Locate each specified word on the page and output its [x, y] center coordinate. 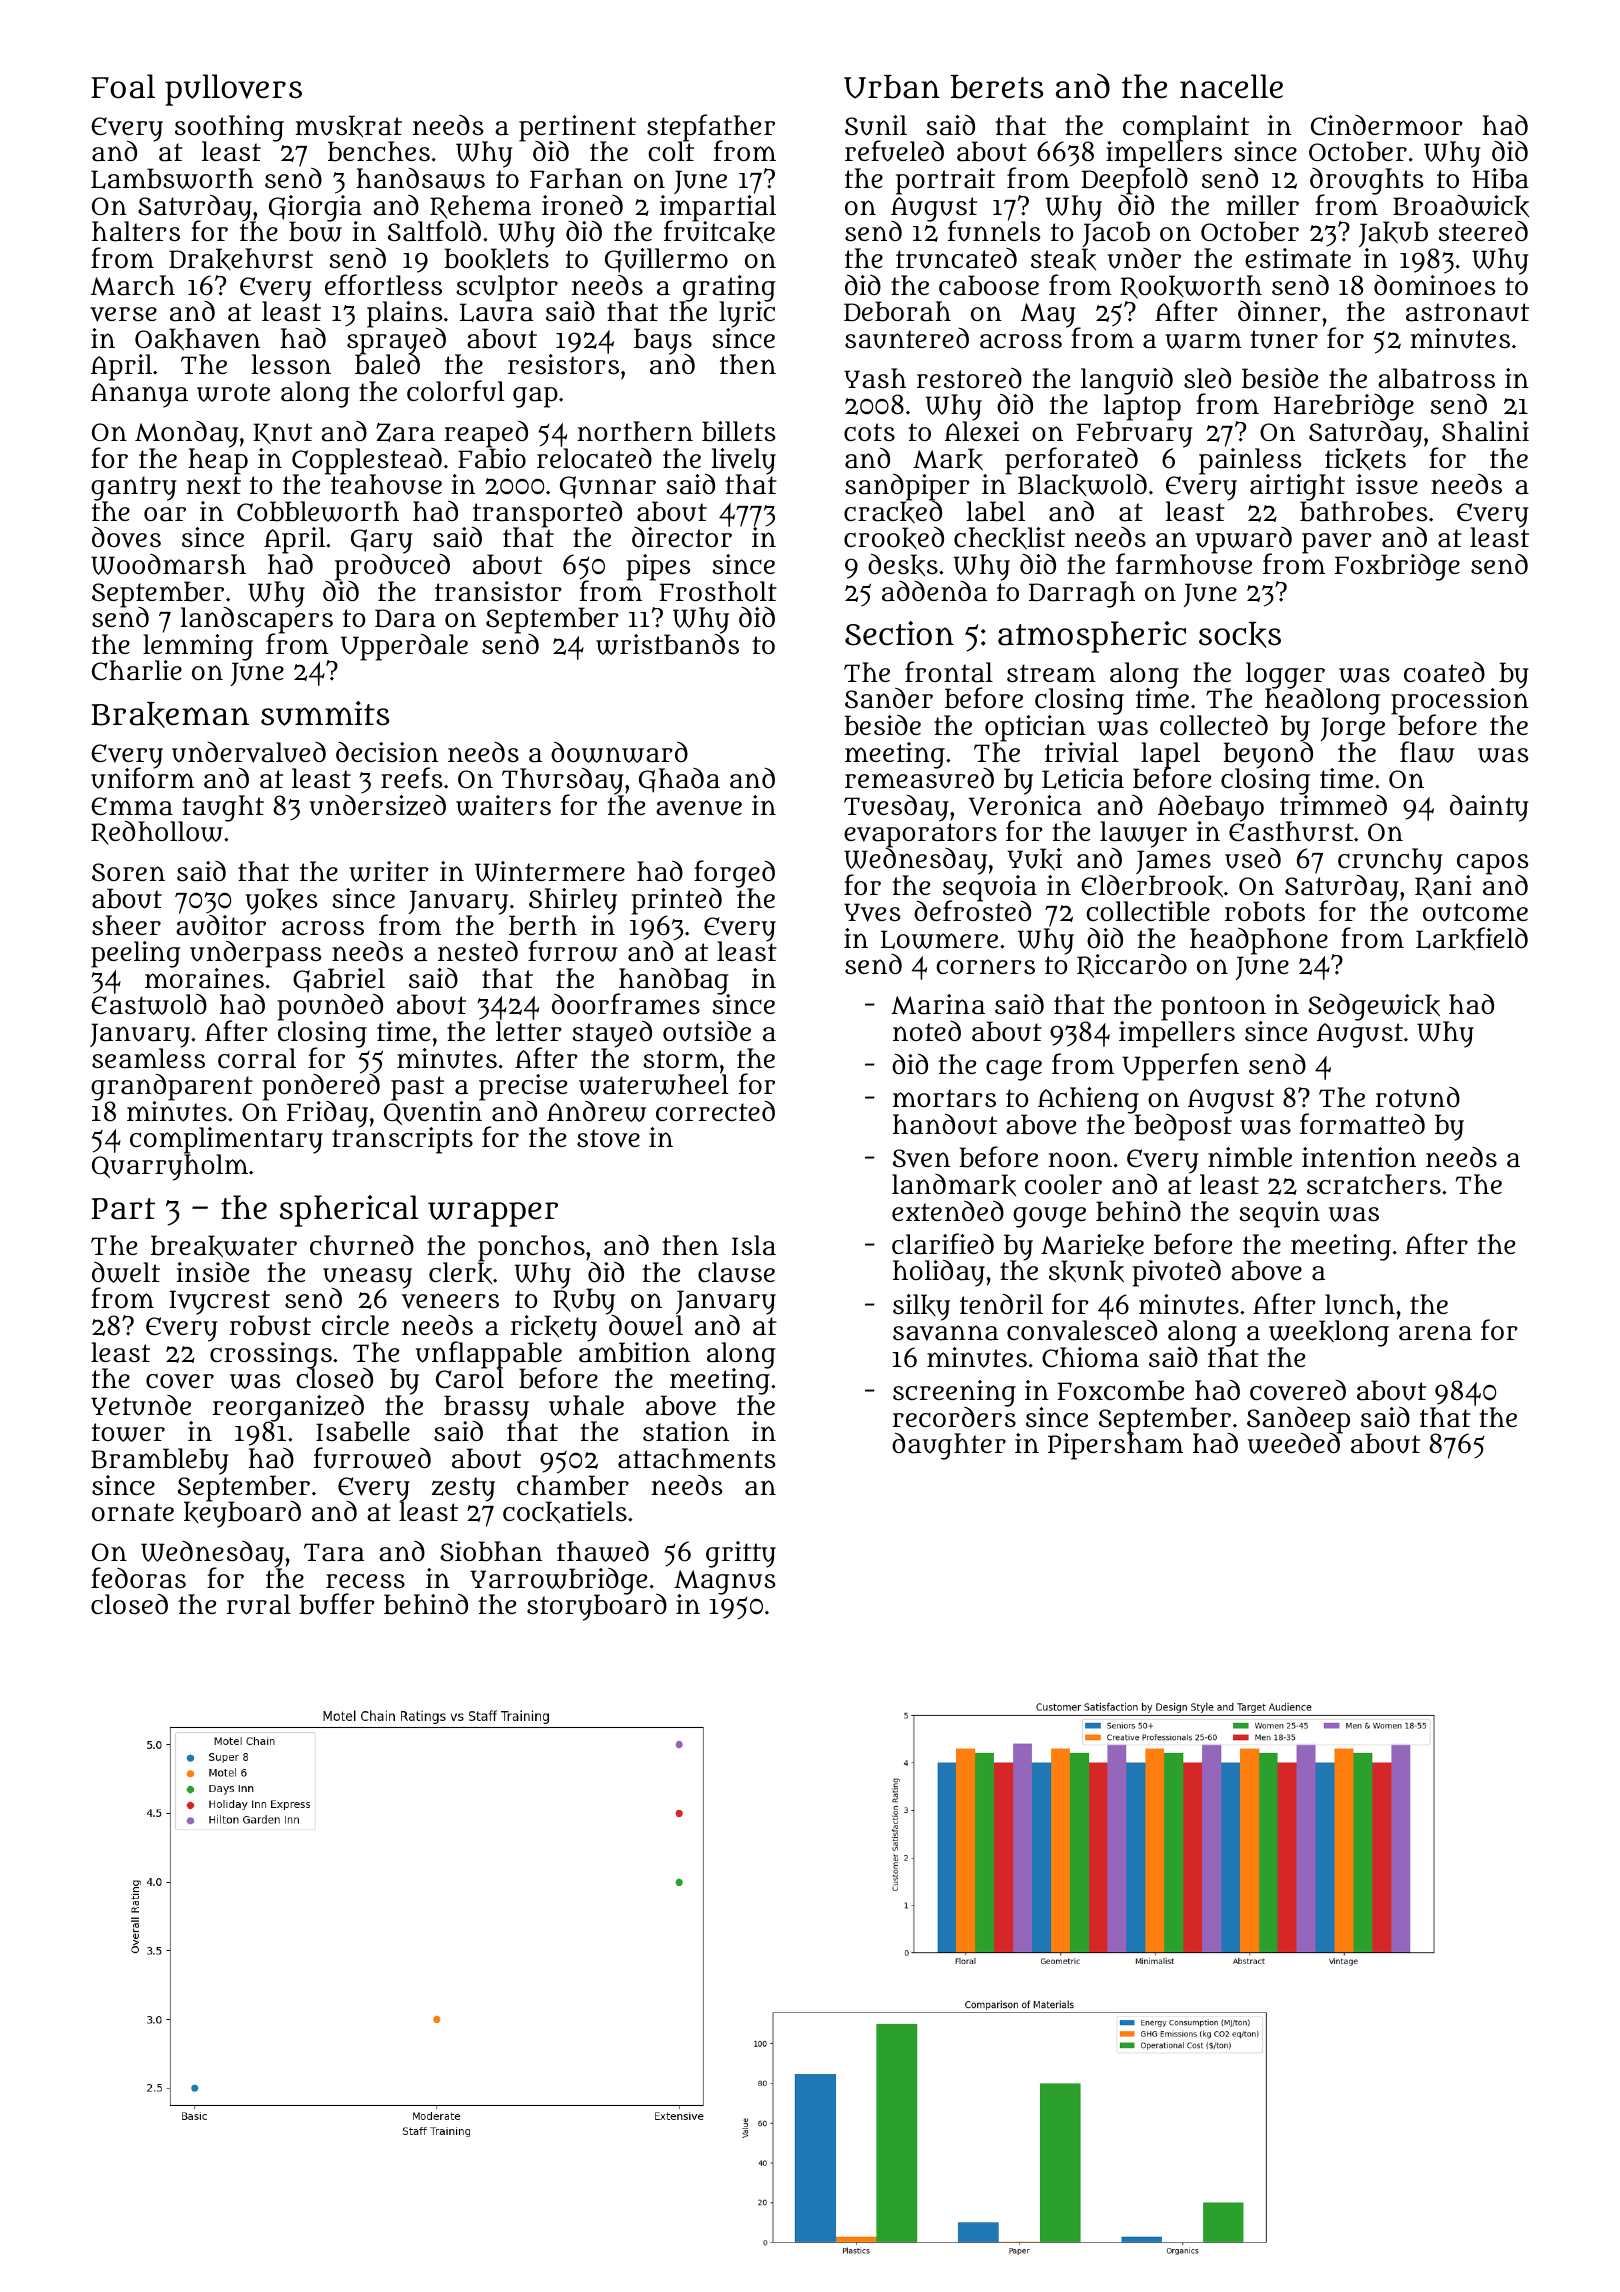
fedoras [138, 1578]
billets [739, 431]
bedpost [1183, 1127]
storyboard [597, 1608]
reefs [412, 777]
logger [1287, 675]
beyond [1268, 755]
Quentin [433, 1113]
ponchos [531, 1248]
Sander [889, 698]
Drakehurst [241, 259]
